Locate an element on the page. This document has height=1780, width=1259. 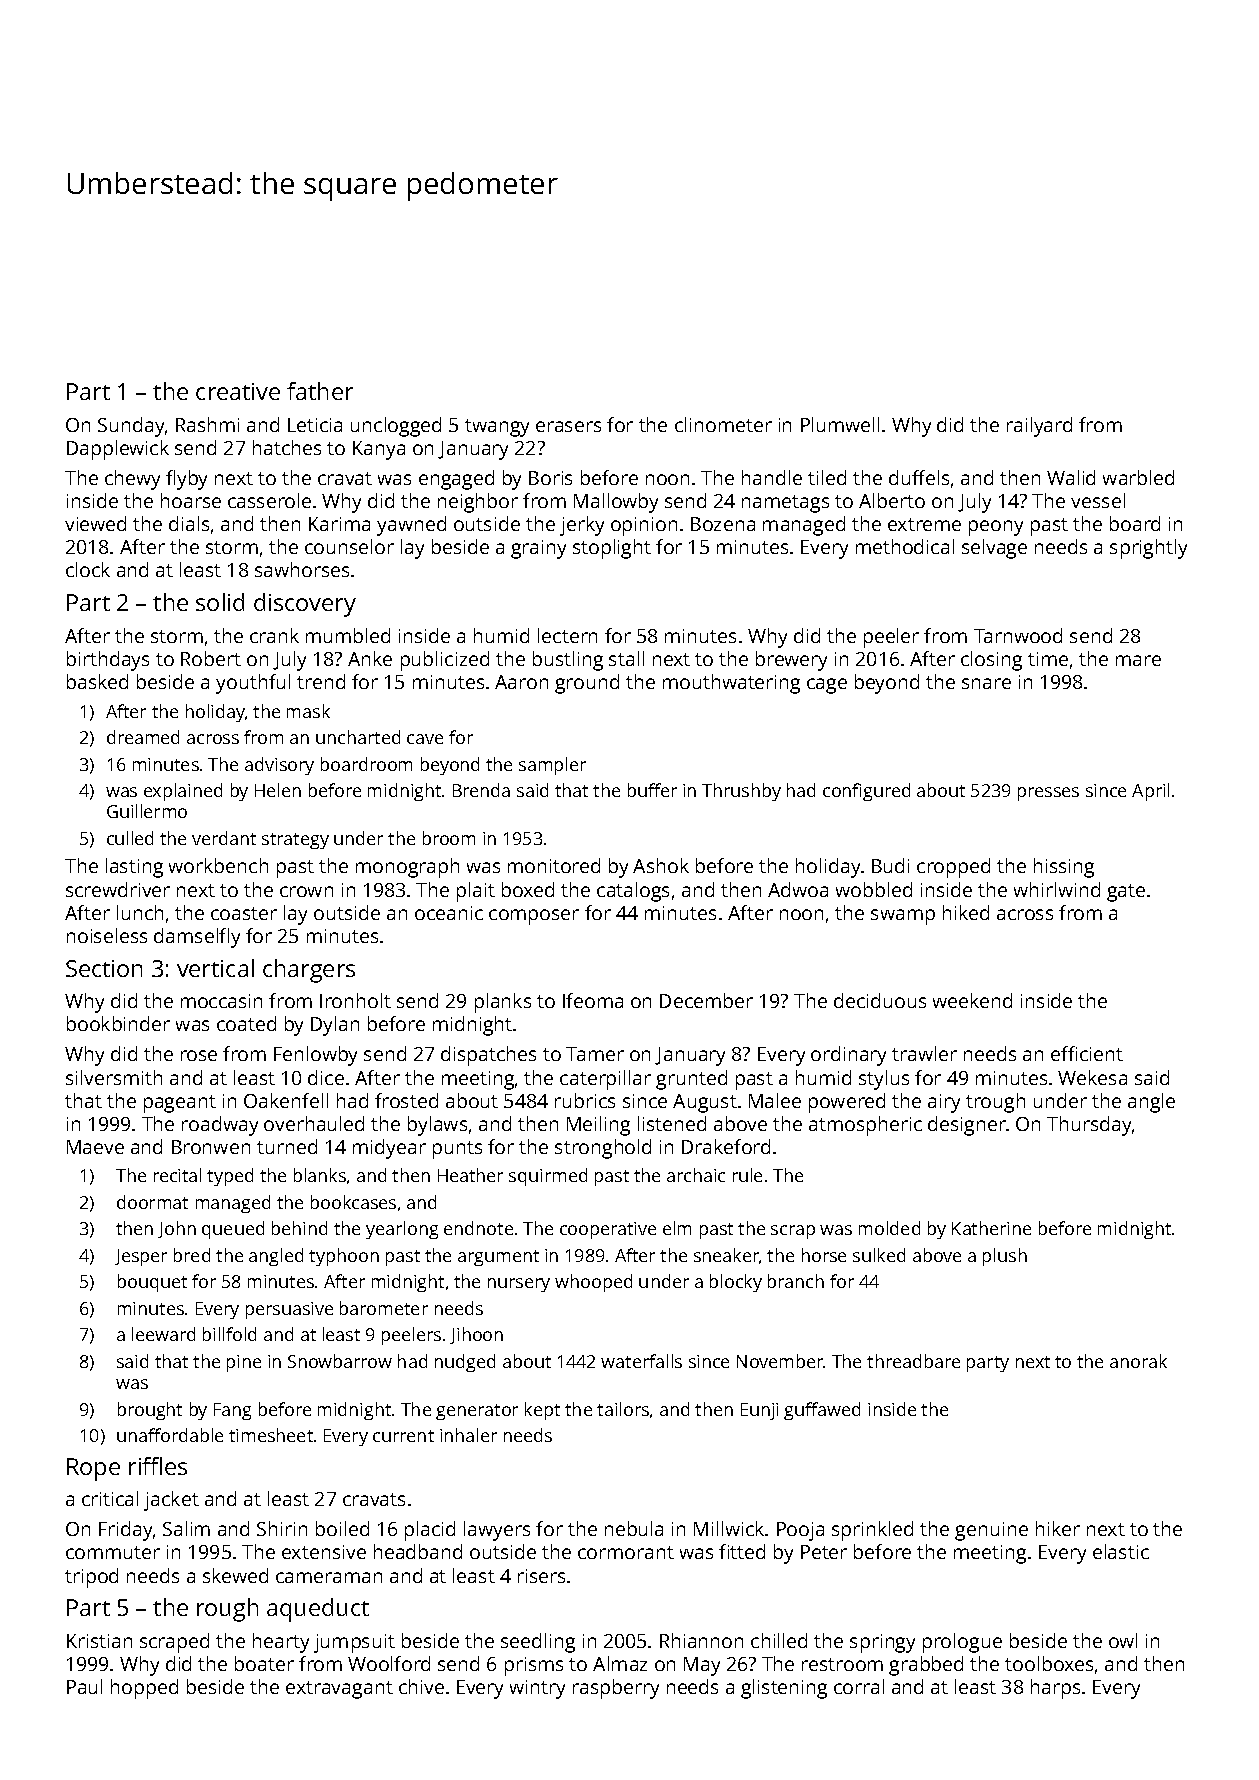
brewery is located at coordinates (791, 661).
